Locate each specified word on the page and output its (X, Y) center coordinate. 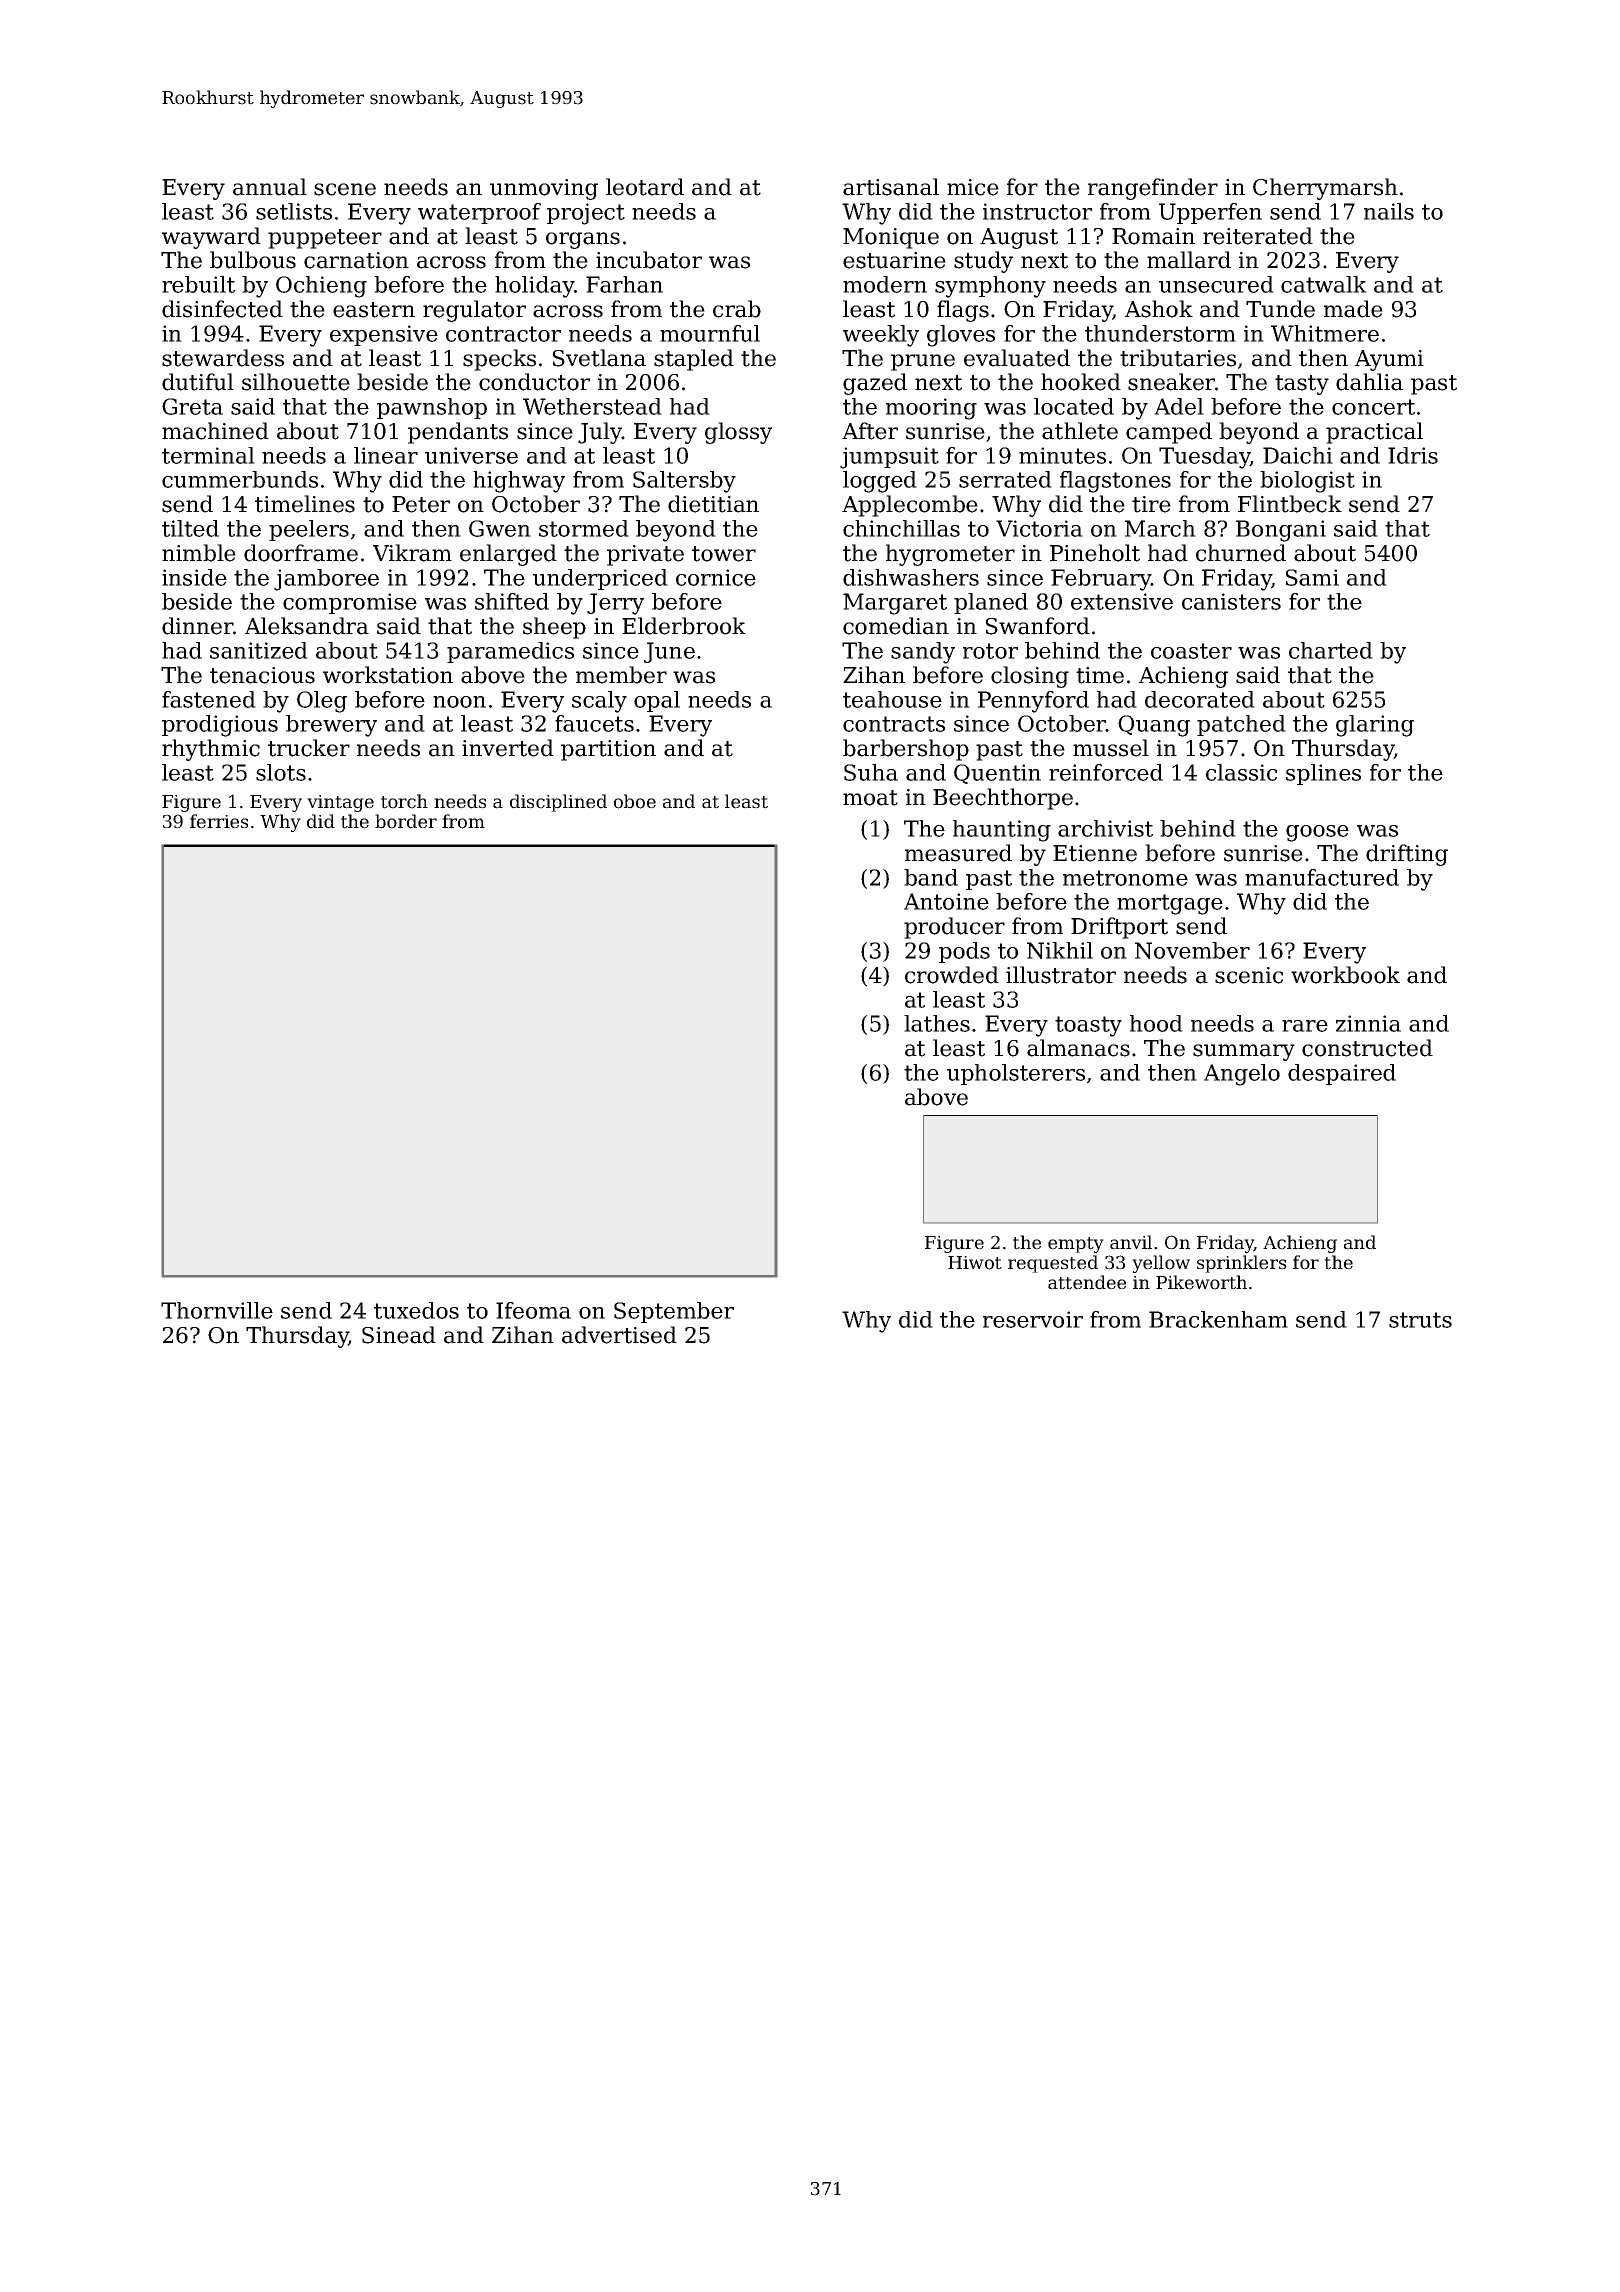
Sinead (399, 1335)
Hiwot (975, 1263)
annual (270, 187)
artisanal (891, 187)
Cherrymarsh (1325, 189)
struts (1420, 1320)
